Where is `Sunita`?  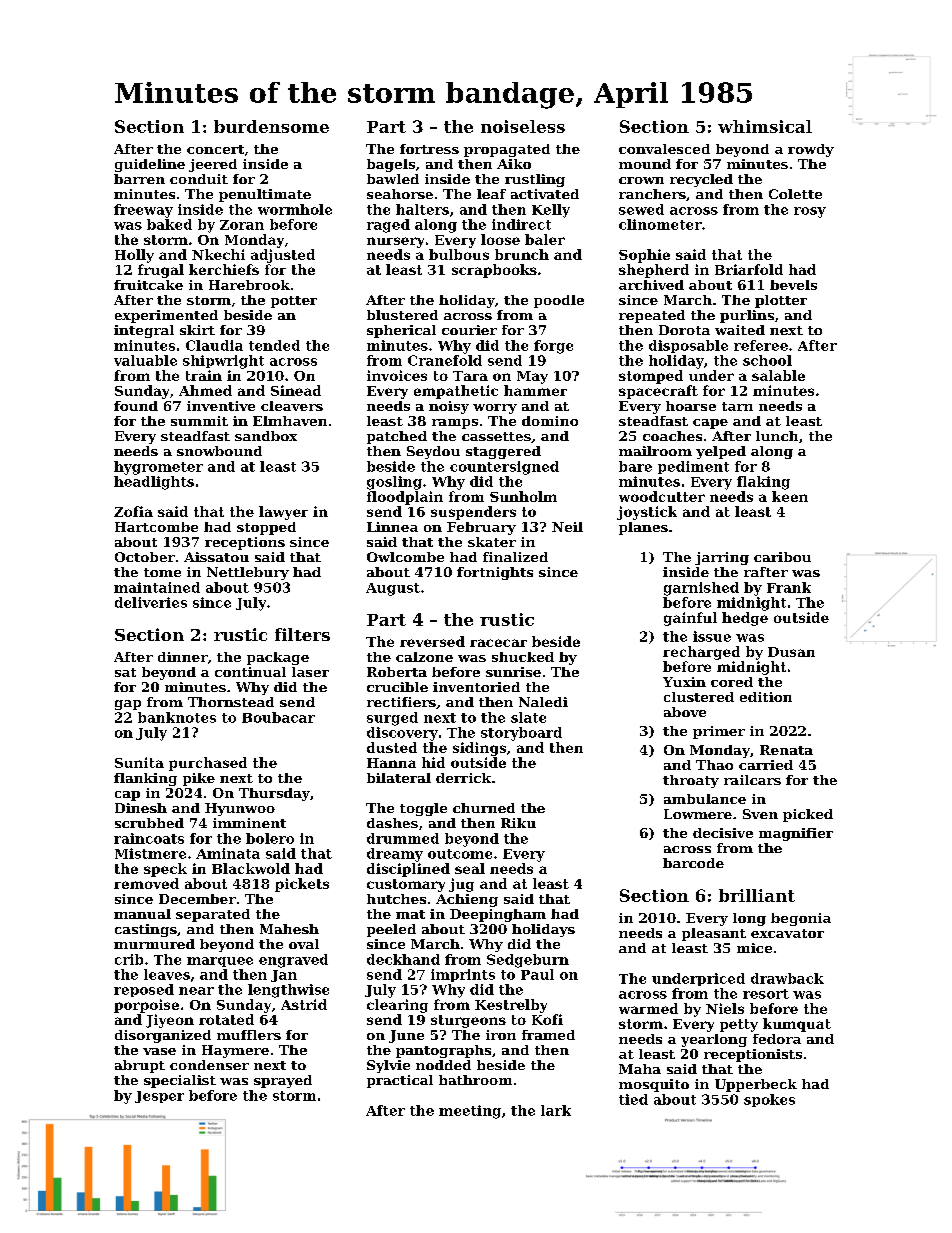
Sunita is located at coordinates (139, 762).
